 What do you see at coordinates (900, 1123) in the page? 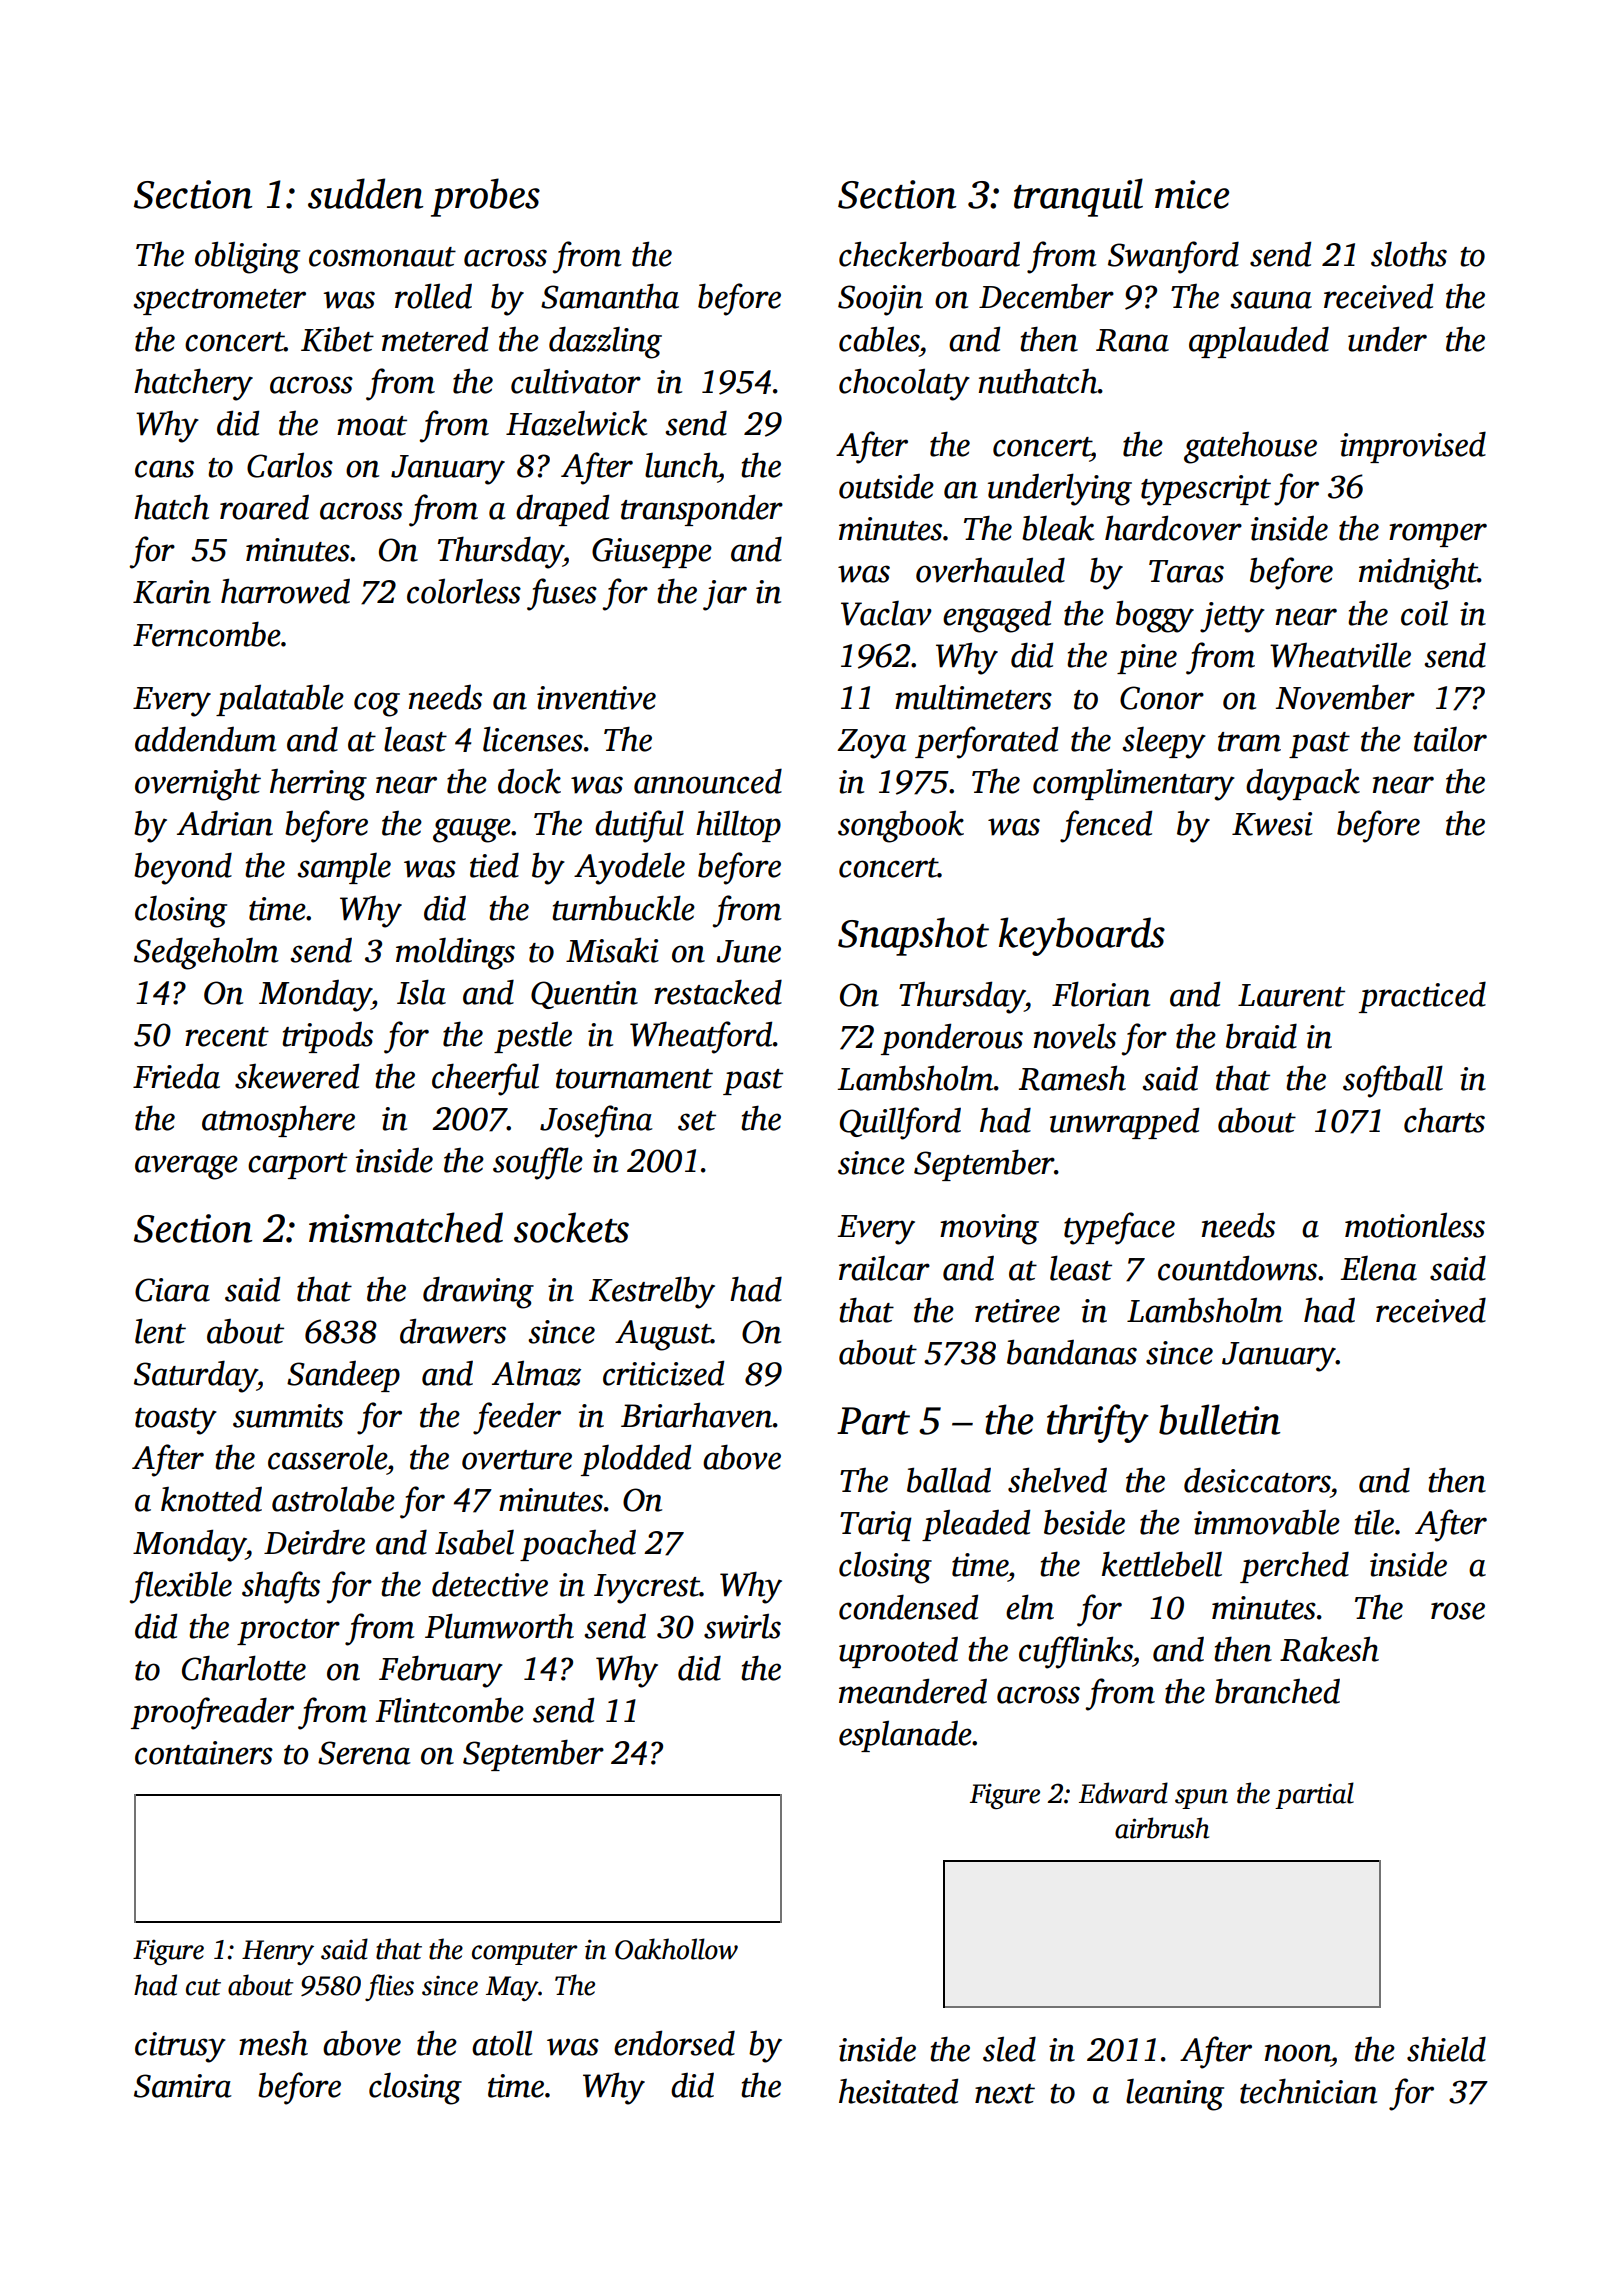
I see `Quillford` at bounding box center [900, 1123].
